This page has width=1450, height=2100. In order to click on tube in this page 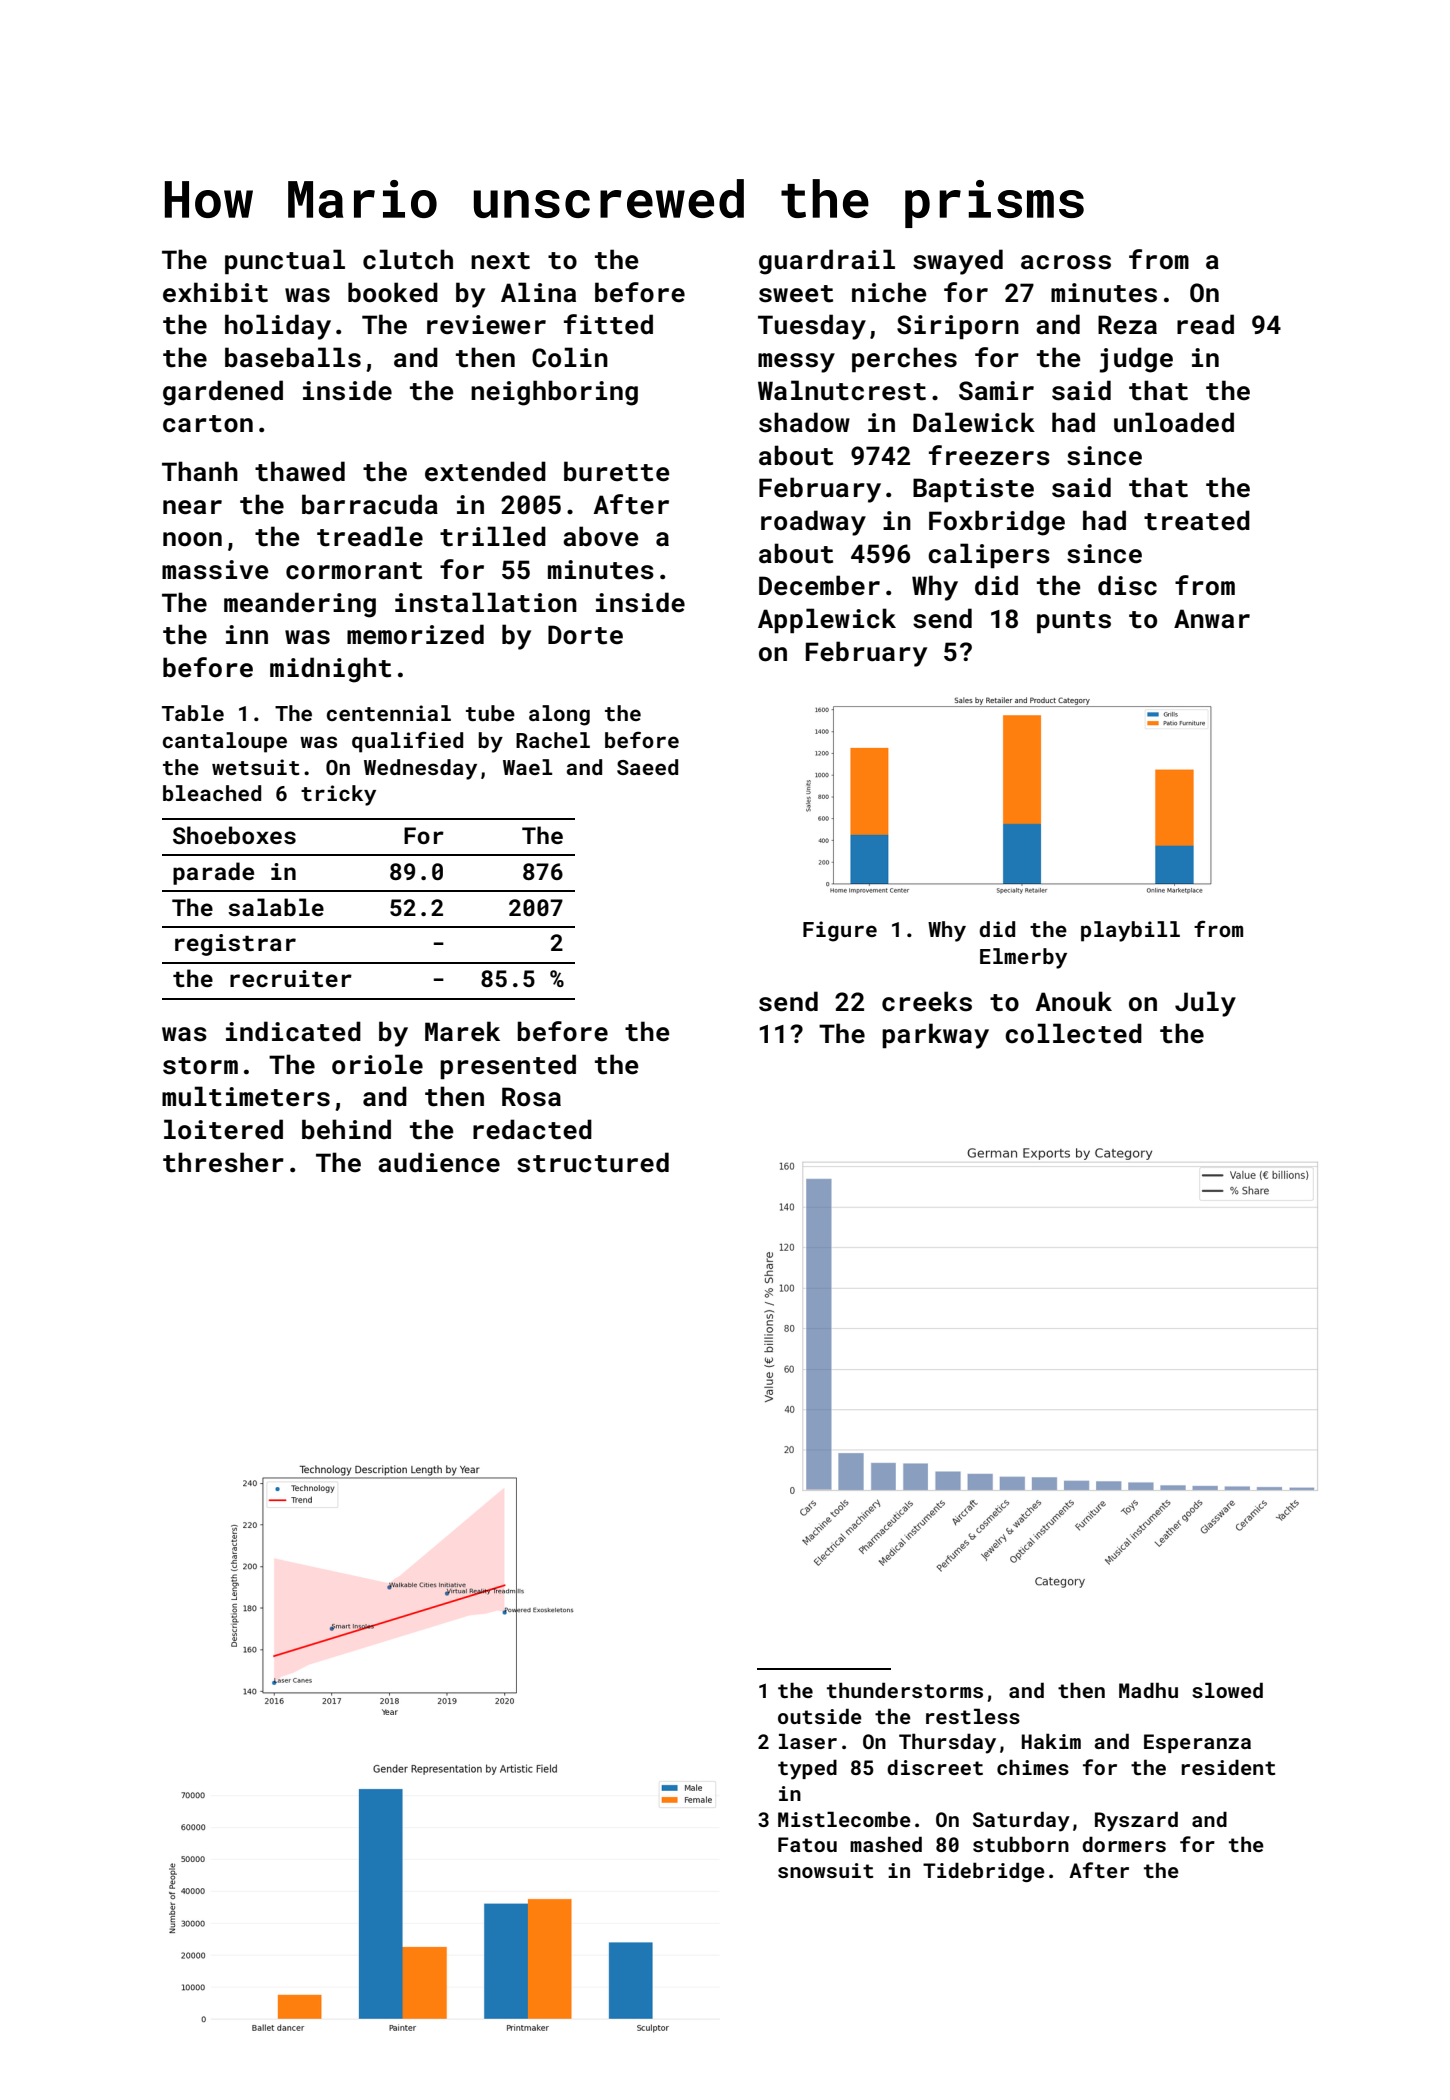, I will do `click(490, 713)`.
